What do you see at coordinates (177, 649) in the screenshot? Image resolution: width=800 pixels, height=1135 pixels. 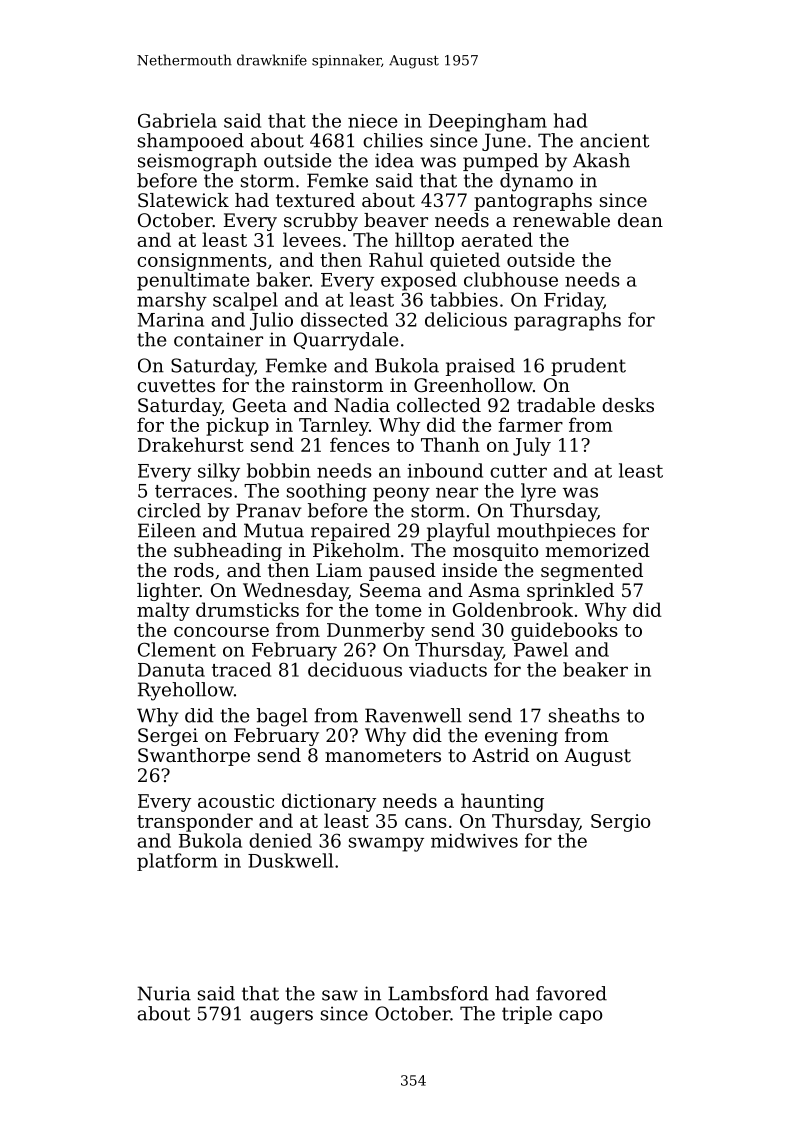 I see `Clement` at bounding box center [177, 649].
